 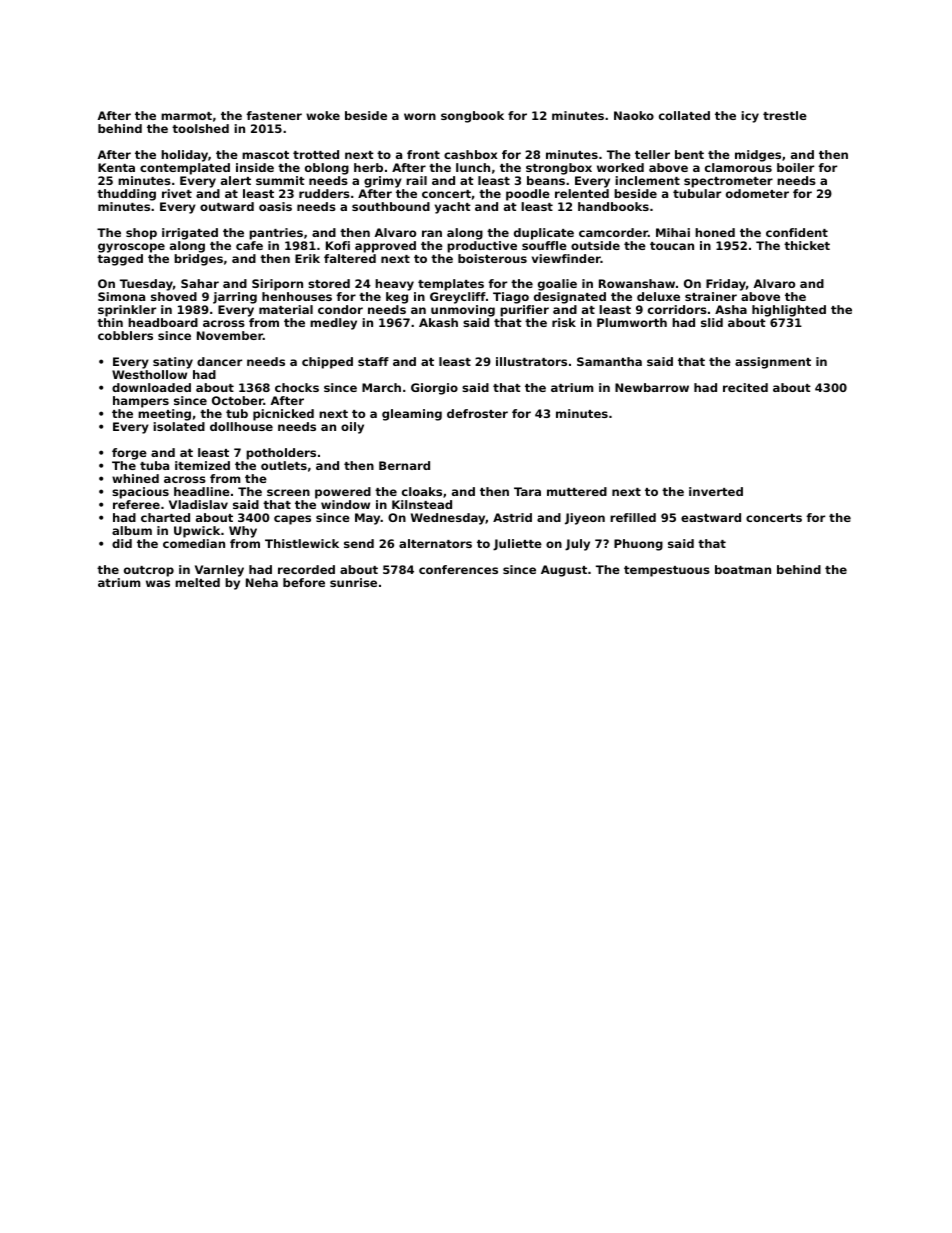 I want to click on spacious, so click(x=140, y=493).
